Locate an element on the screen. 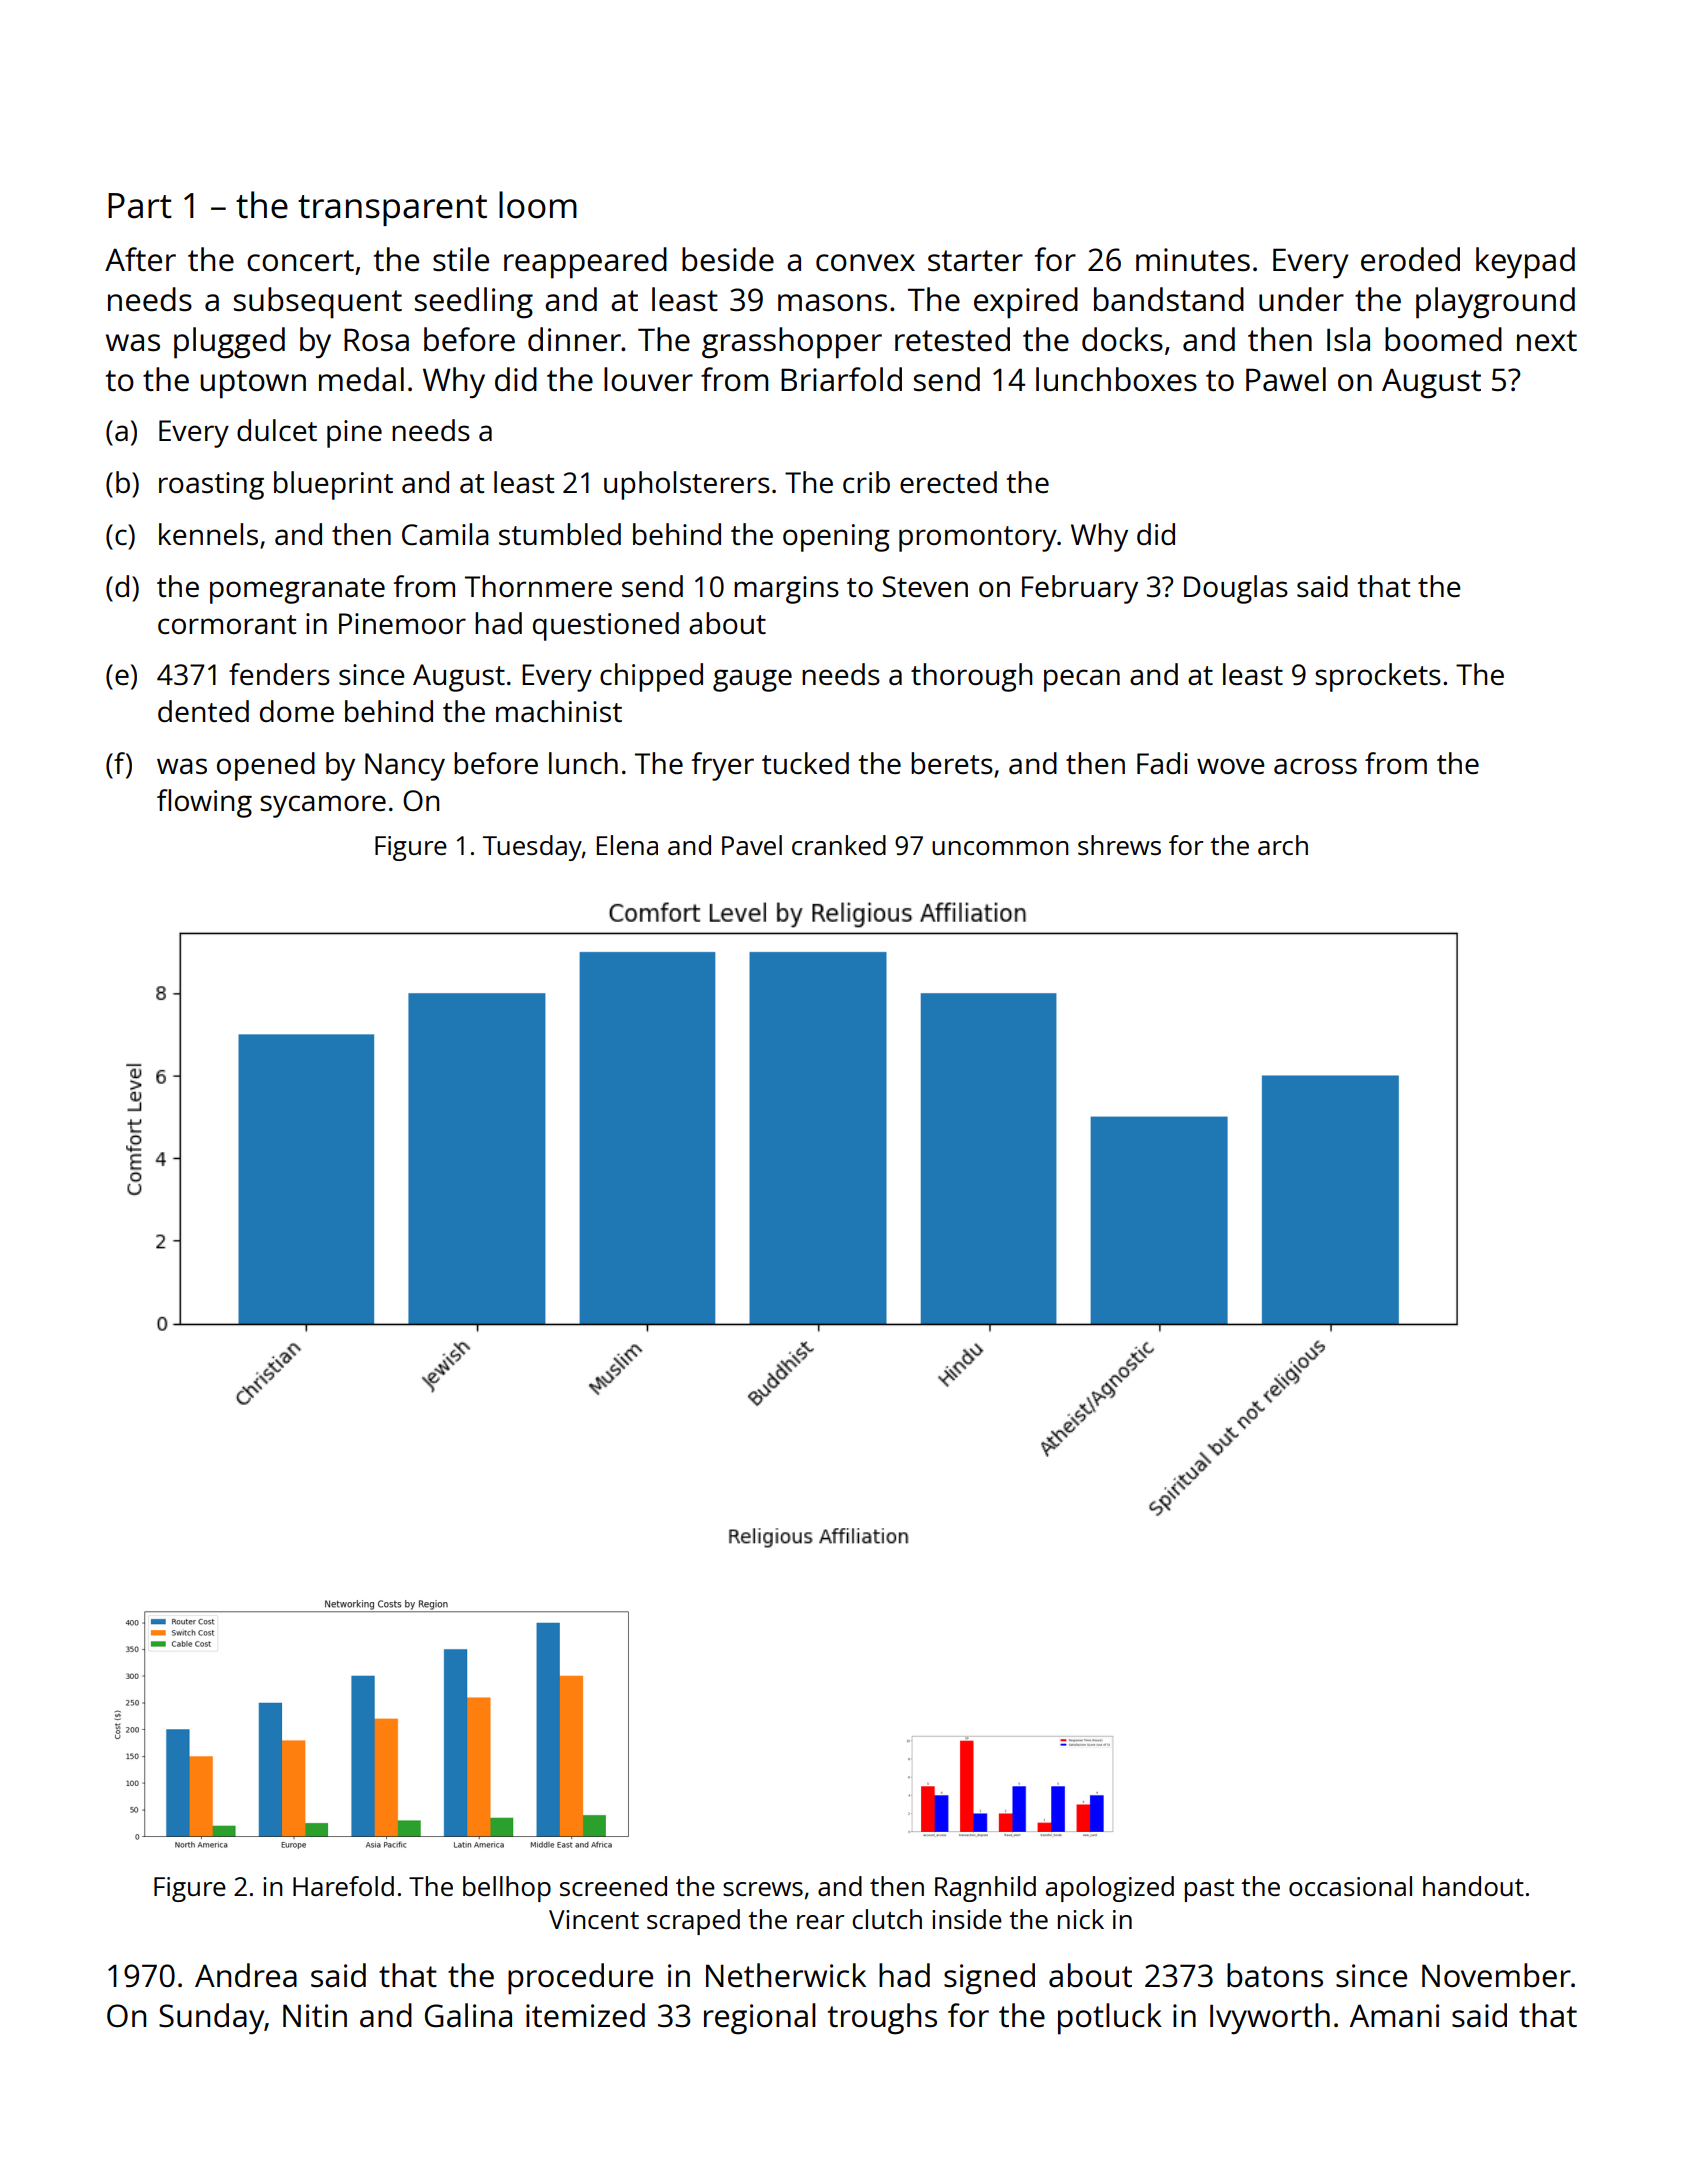 This screenshot has height=2178, width=1683. Harefold is located at coordinates (343, 1886).
